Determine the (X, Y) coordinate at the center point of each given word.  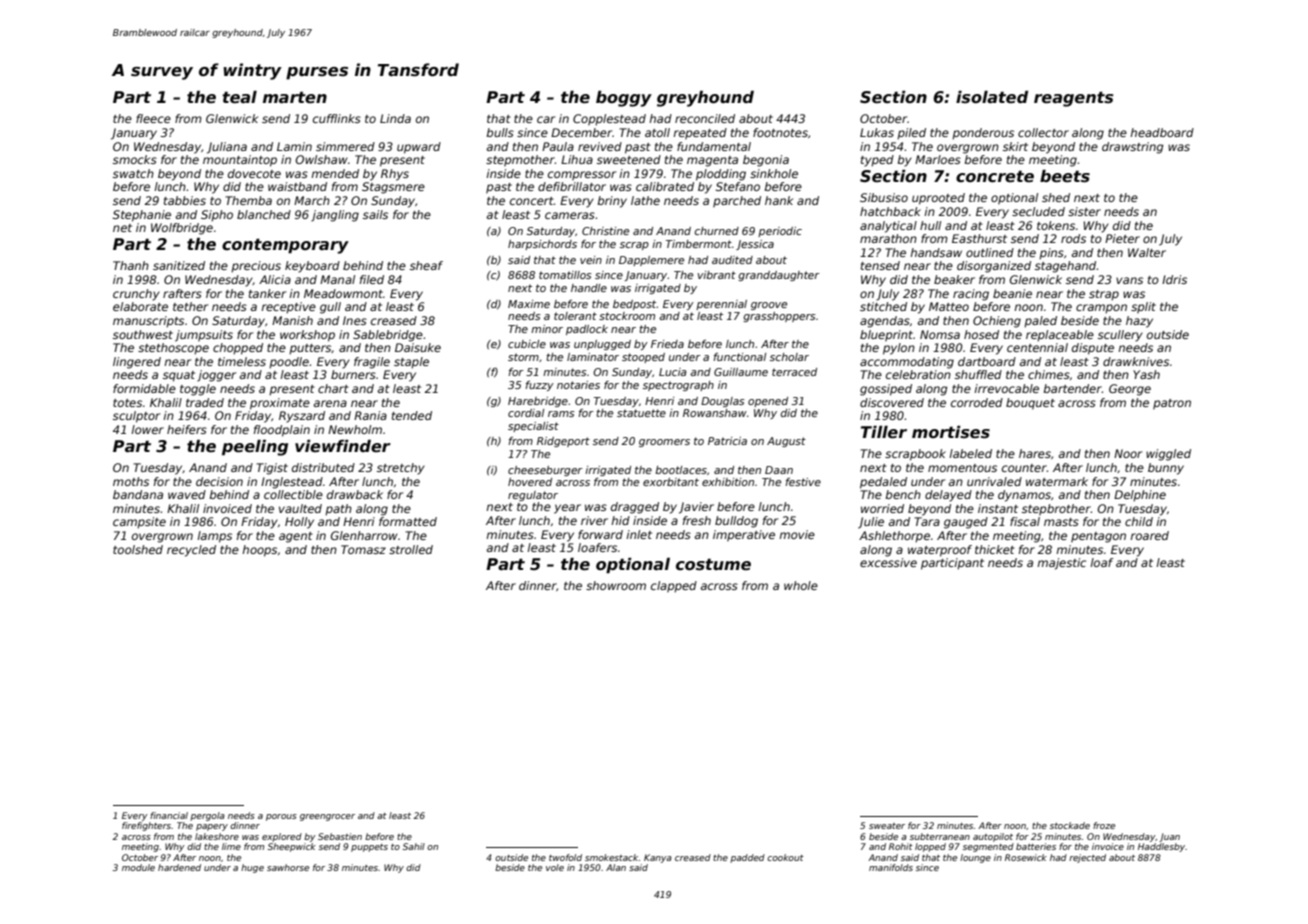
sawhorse (288, 867)
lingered (137, 363)
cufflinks (337, 118)
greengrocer (327, 817)
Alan (616, 867)
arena (330, 403)
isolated (992, 97)
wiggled (1168, 455)
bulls (500, 132)
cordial (526, 413)
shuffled (978, 374)
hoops (259, 551)
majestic (1061, 564)
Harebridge (538, 402)
